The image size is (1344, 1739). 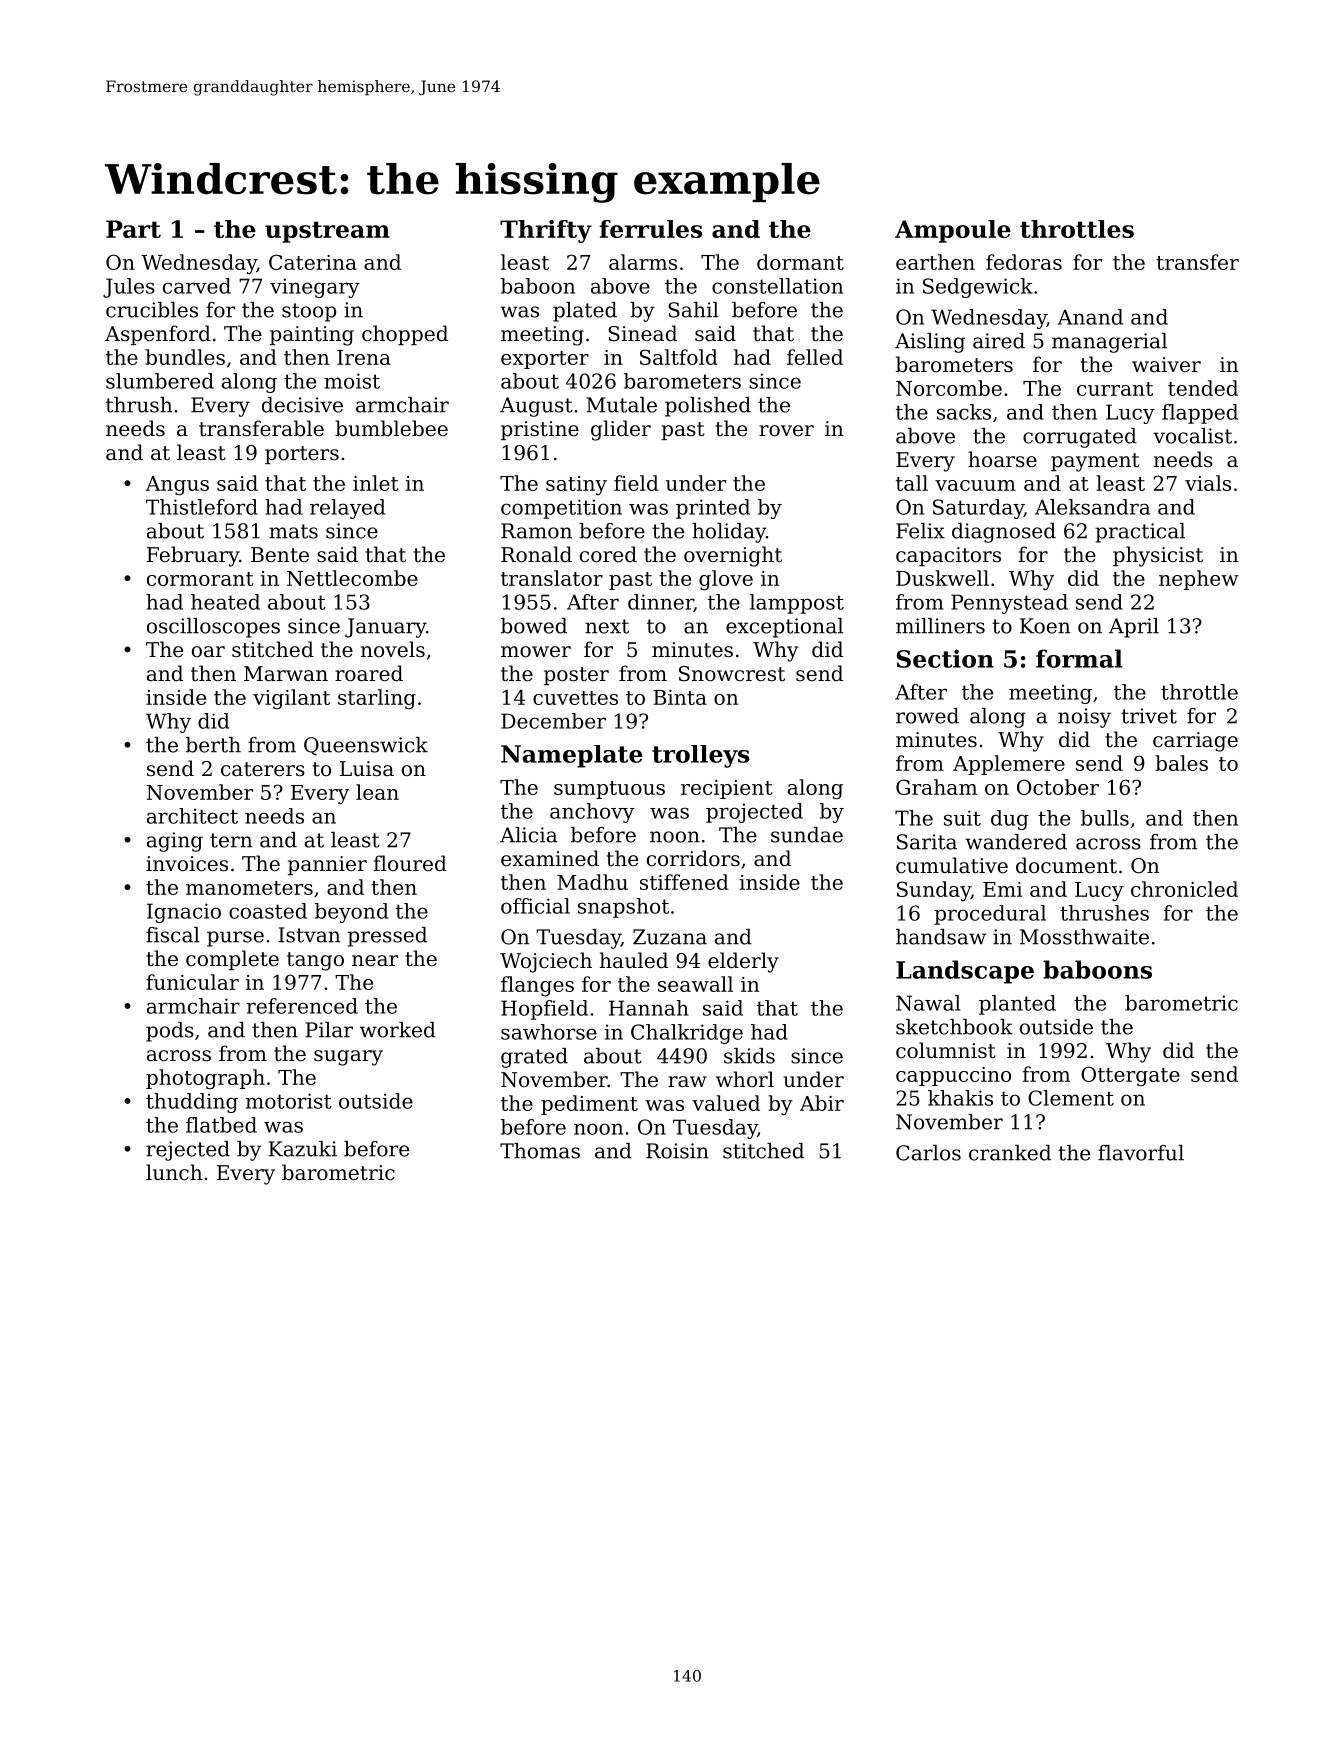 I want to click on exceptional, so click(x=784, y=628).
